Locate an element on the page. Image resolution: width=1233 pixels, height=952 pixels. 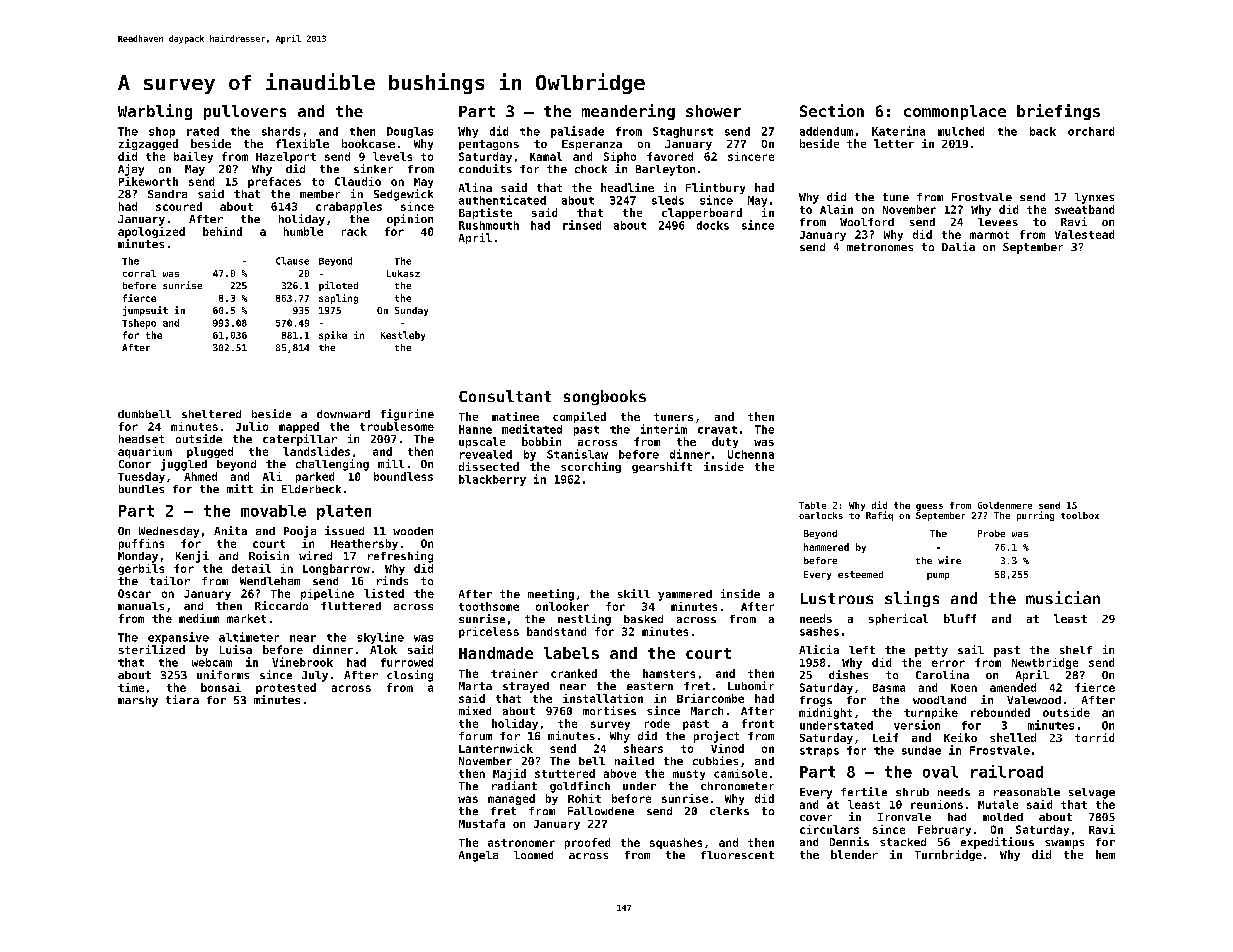
Turnbridge is located at coordinates (948, 855).
